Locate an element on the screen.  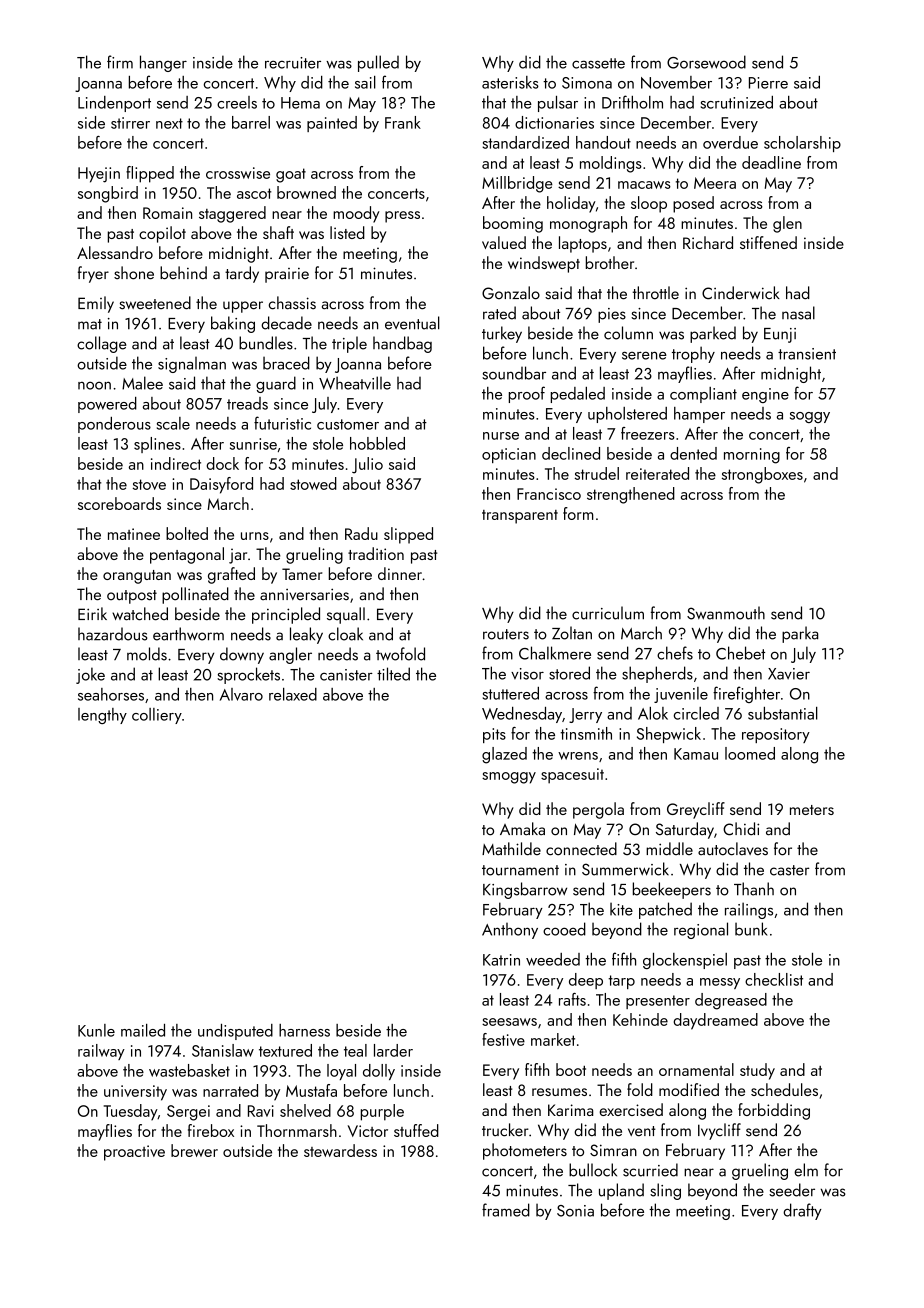
framed is located at coordinates (506, 1210).
